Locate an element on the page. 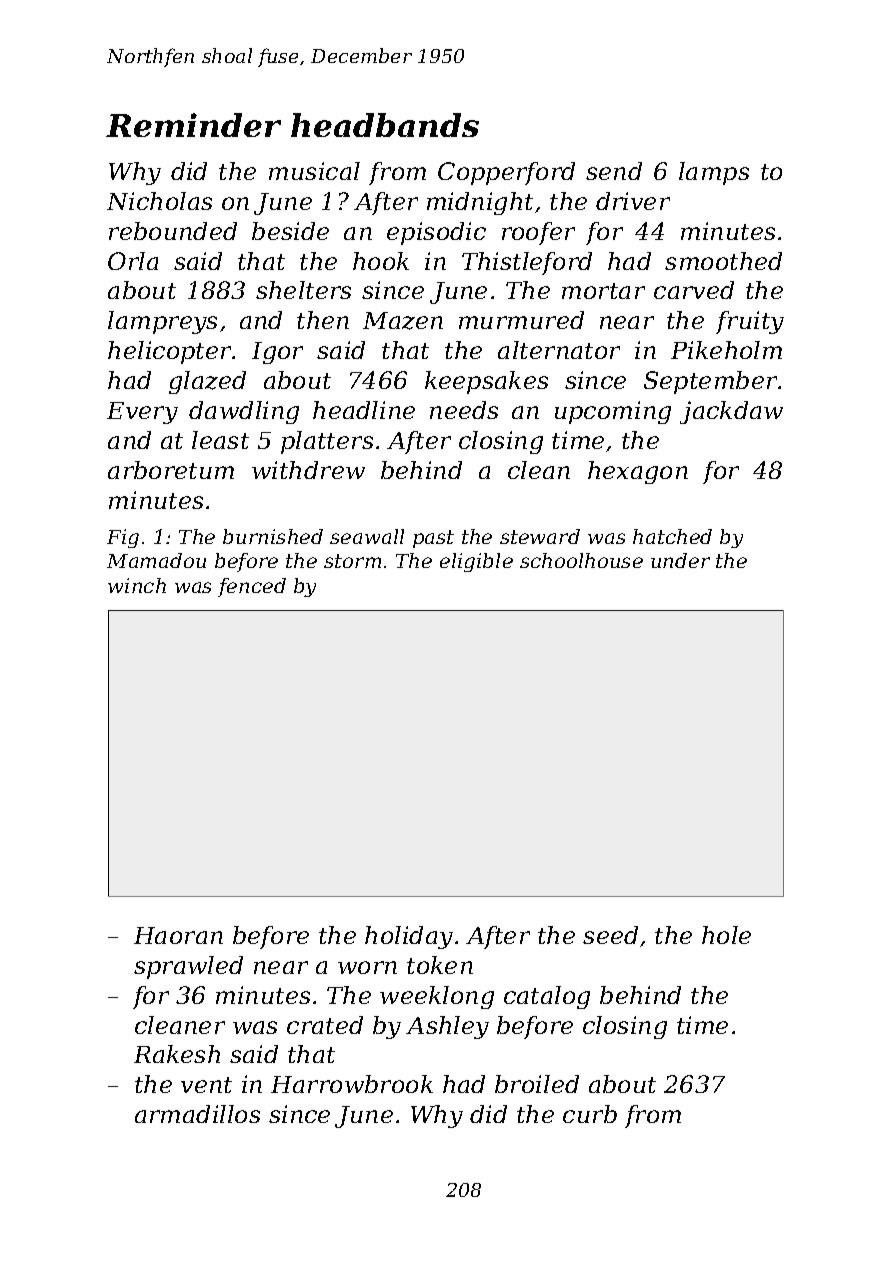 The height and width of the image is (1266, 892). eligible is located at coordinates (476, 562).
